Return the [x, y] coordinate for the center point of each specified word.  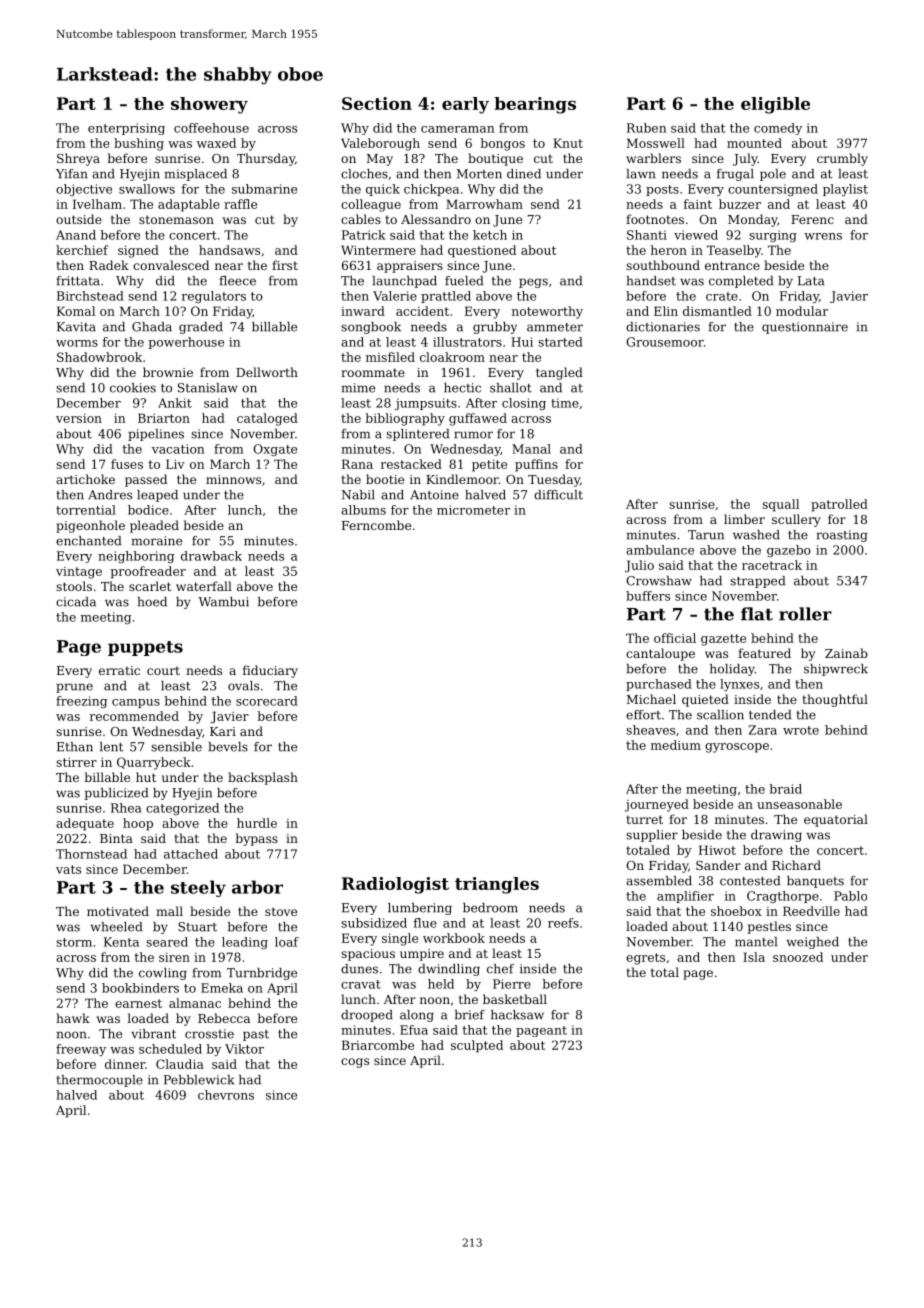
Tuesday [554, 480]
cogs [355, 1063]
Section [377, 103]
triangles [497, 885]
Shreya [78, 159]
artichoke [85, 479]
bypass [256, 839]
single [400, 939]
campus [136, 703]
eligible [775, 105]
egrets [645, 959]
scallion [720, 715]
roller [805, 614]
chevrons [226, 1095]
